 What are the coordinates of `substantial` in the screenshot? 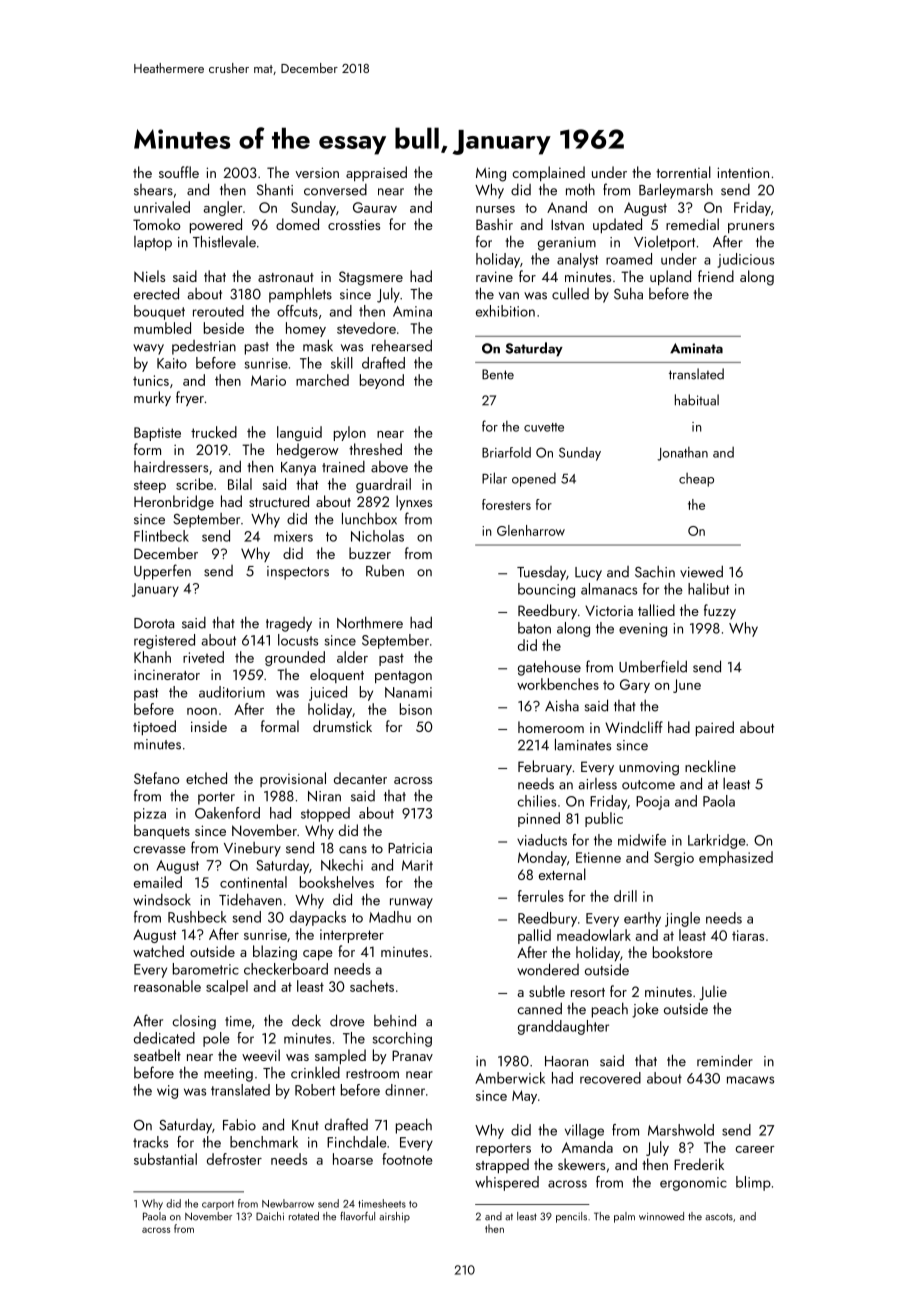 It's located at (165, 1159).
